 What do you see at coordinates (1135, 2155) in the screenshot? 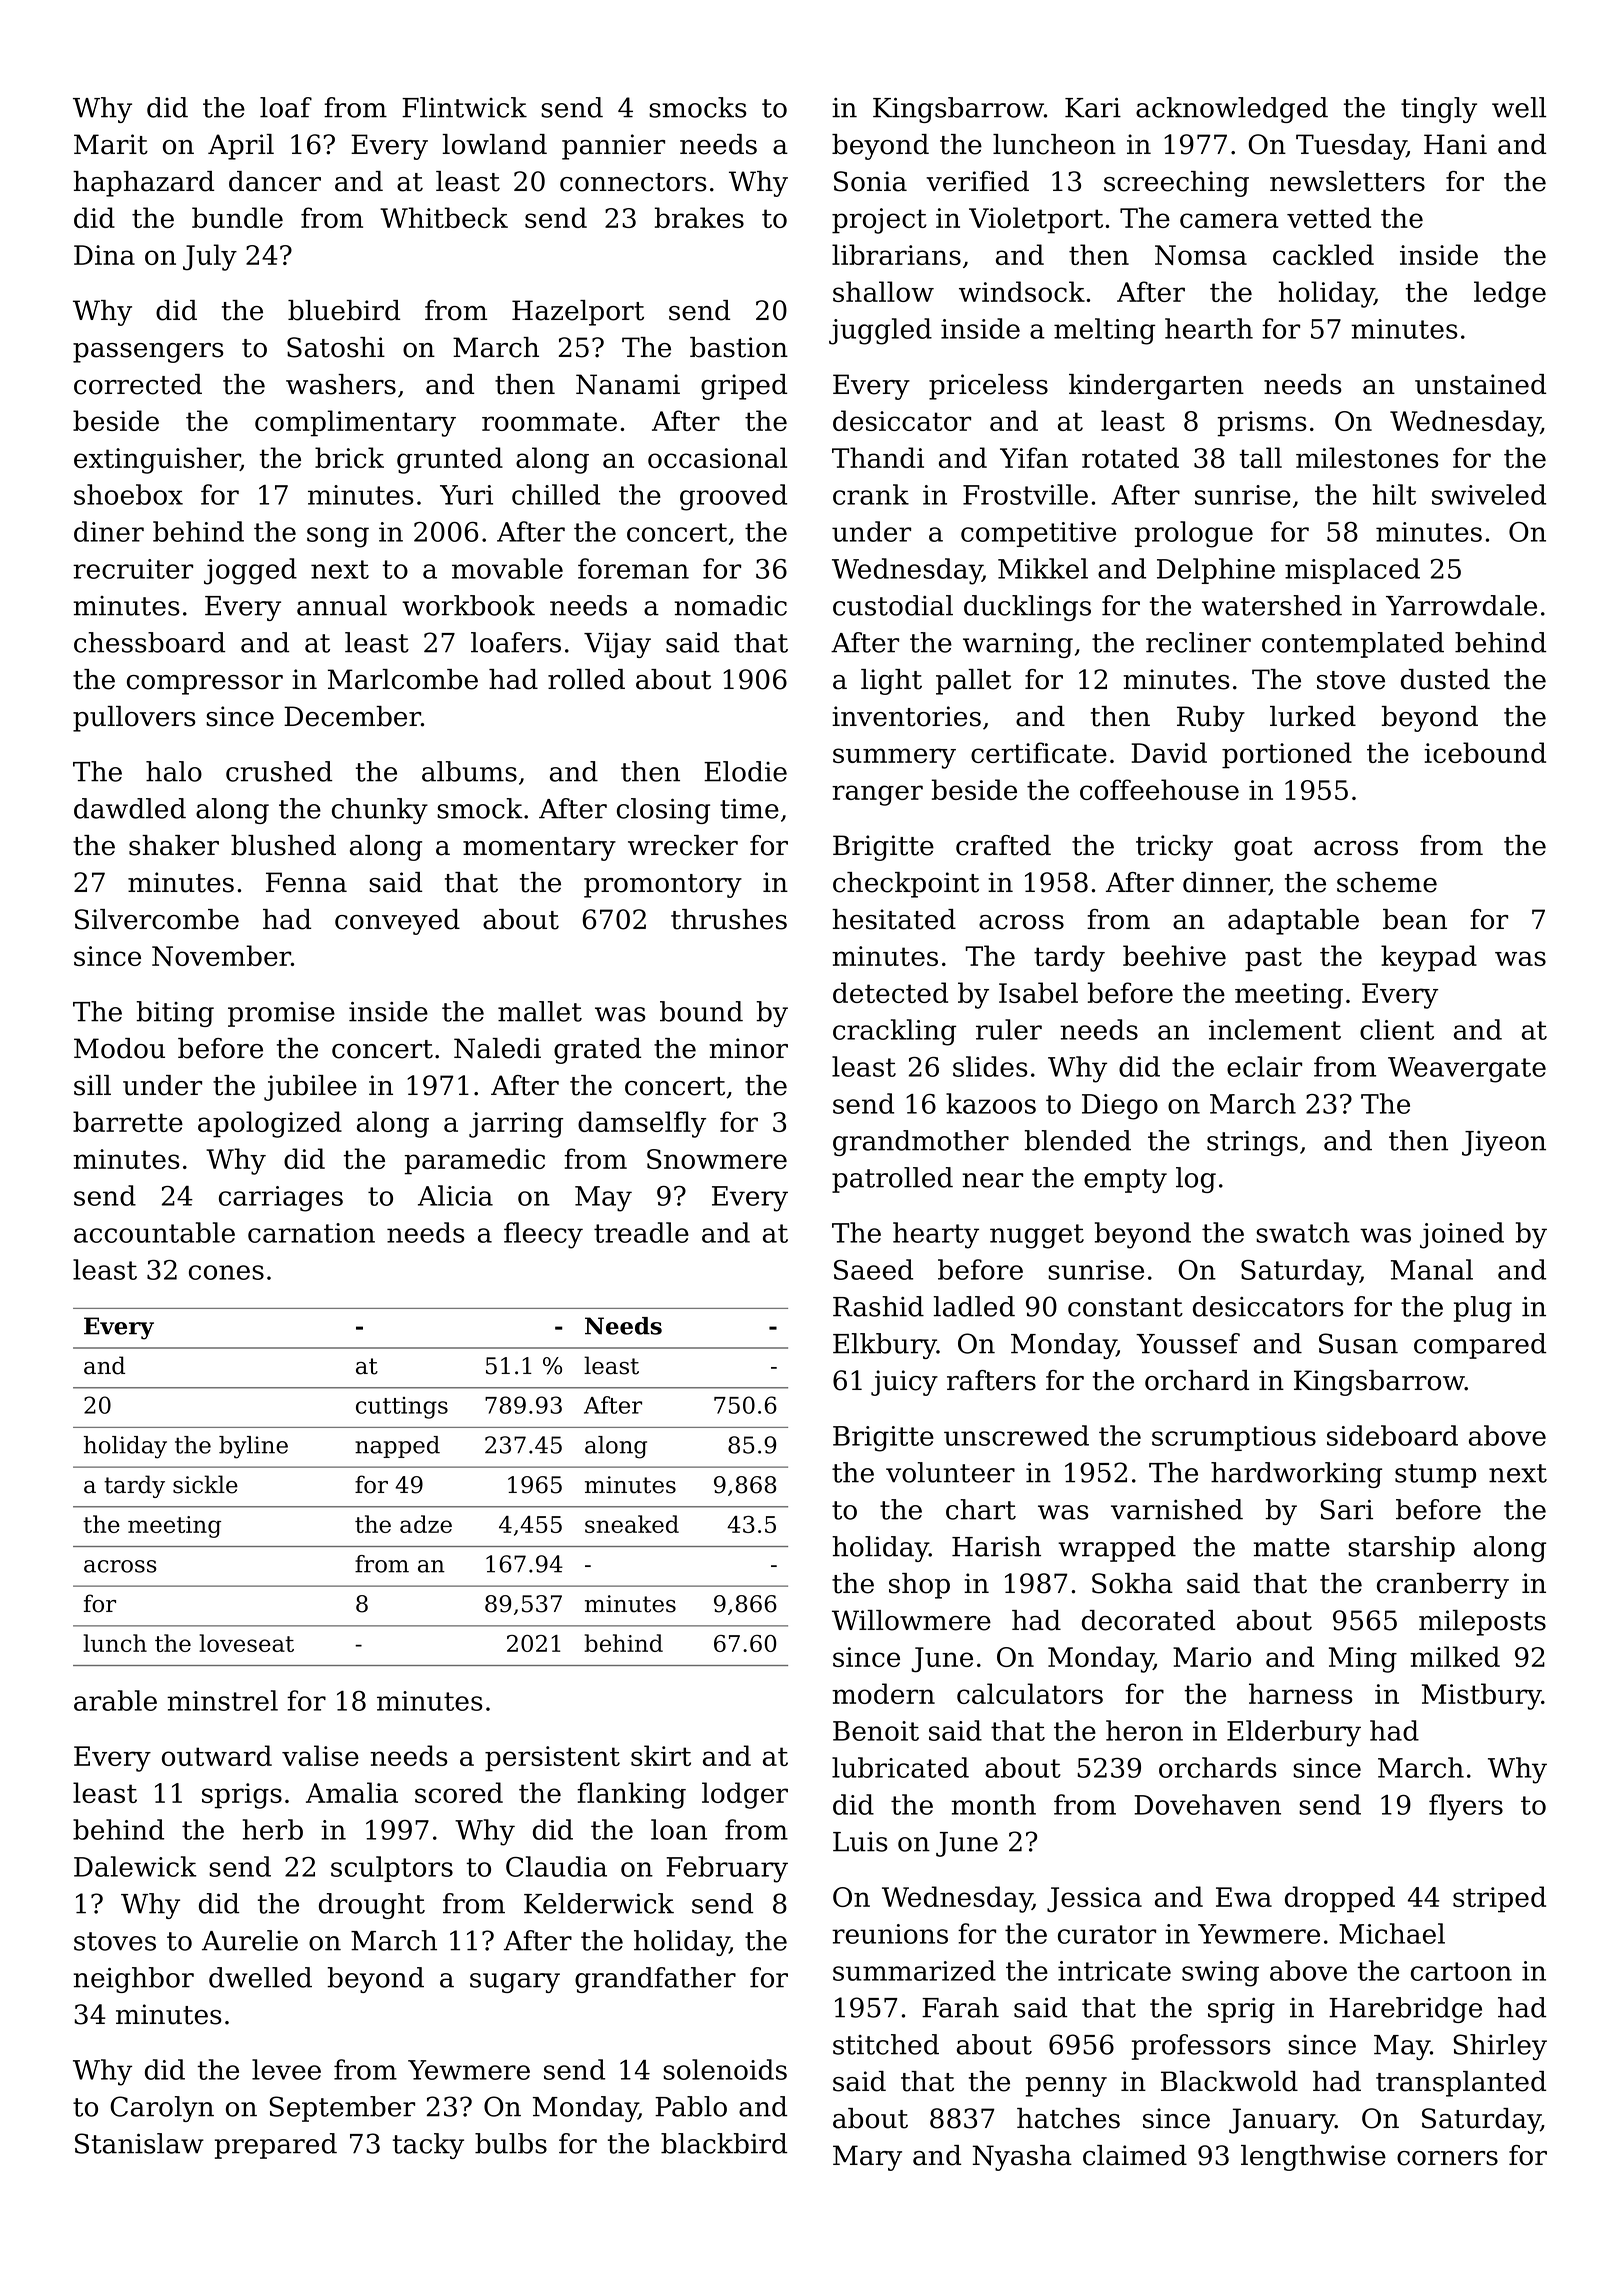
I see `claimed` at bounding box center [1135, 2155].
